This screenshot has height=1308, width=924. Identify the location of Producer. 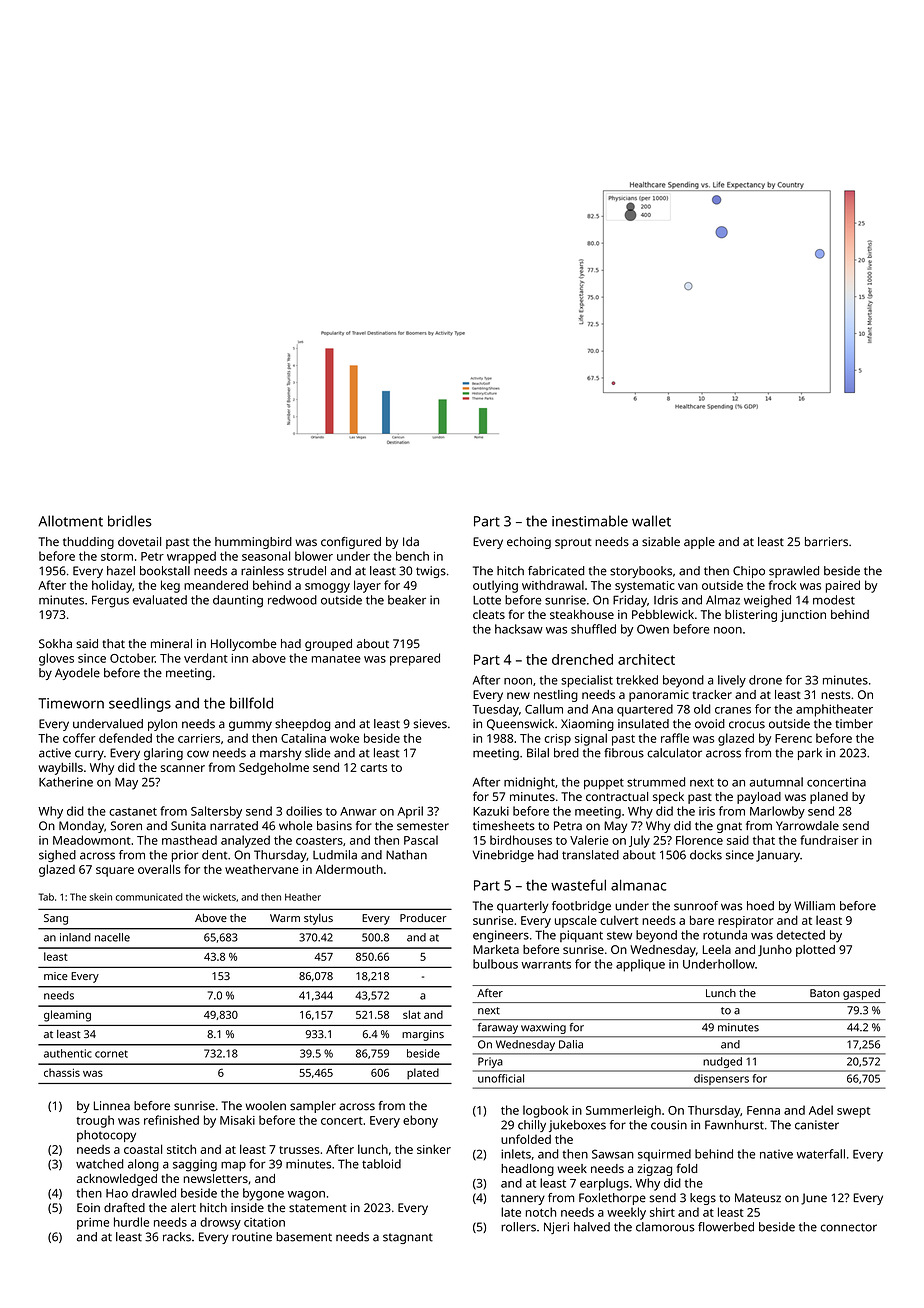
(423, 917).
